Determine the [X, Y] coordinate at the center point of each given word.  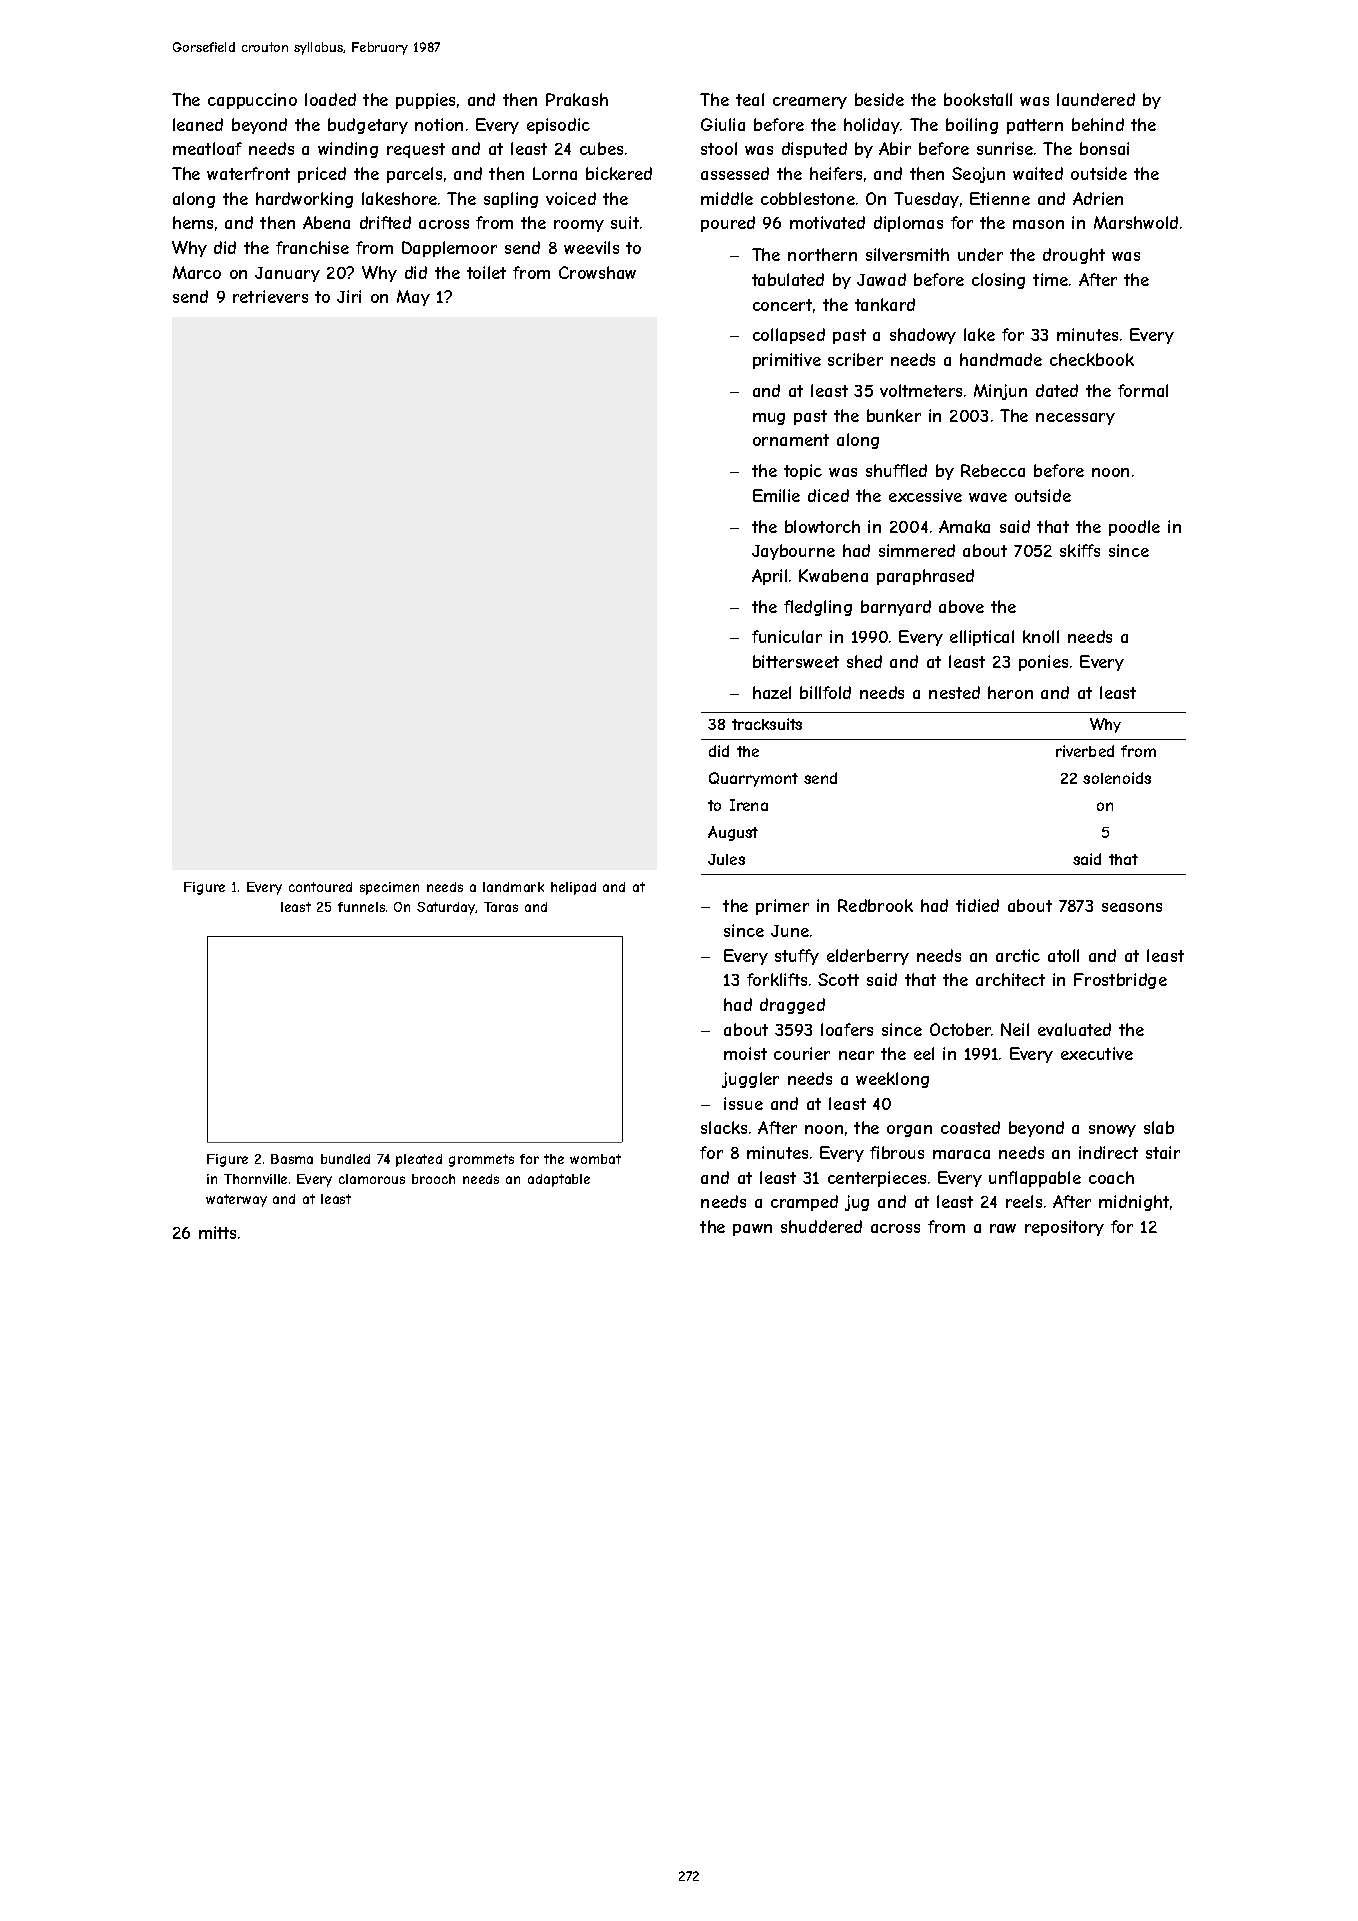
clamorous [372, 1179]
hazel [772, 692]
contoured [320, 887]
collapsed [789, 336]
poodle [1134, 528]
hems [193, 222]
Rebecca [993, 470]
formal [1143, 390]
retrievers [270, 296]
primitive [787, 361]
